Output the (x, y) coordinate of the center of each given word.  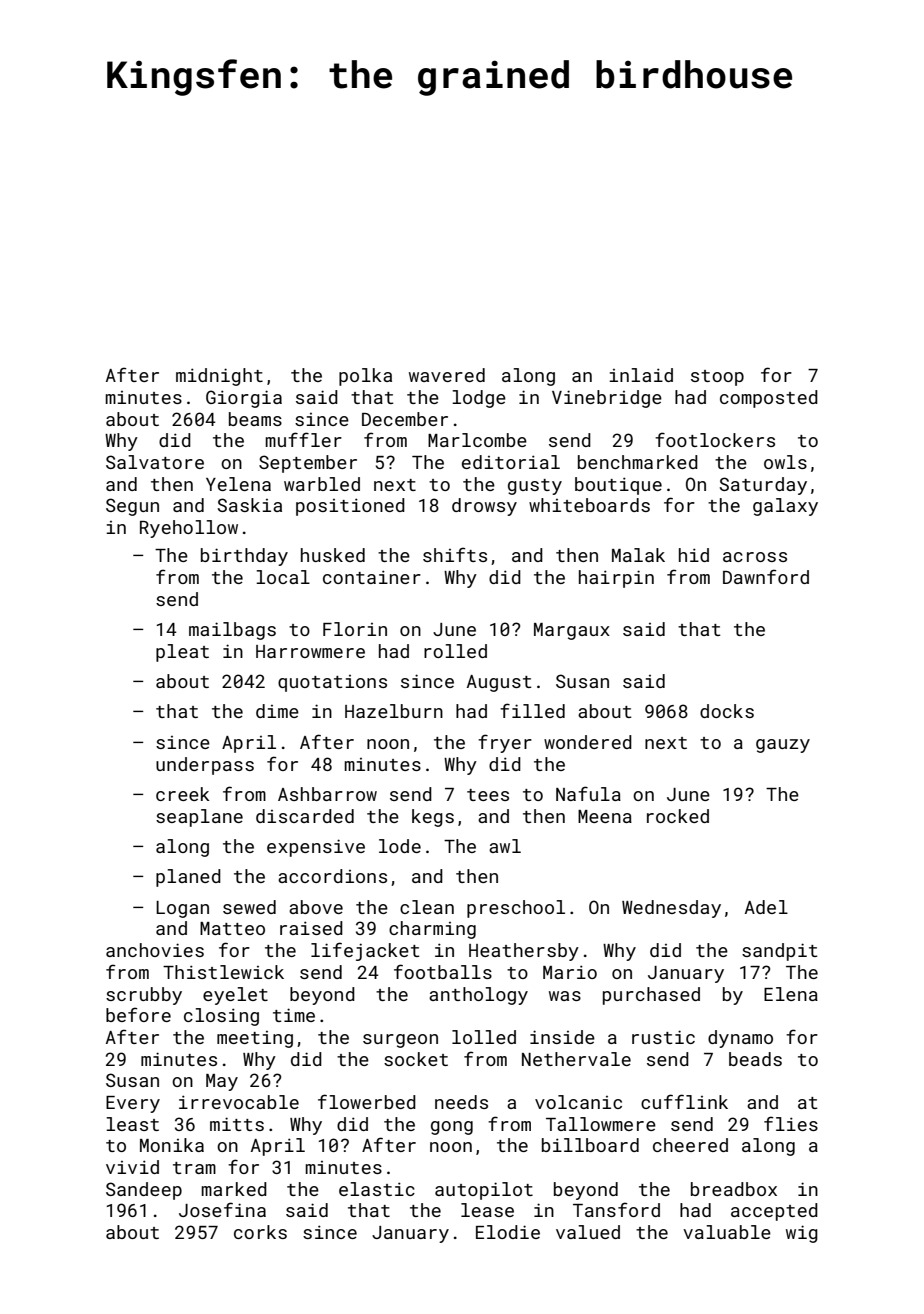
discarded (305, 816)
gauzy (783, 746)
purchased (651, 996)
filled (532, 710)
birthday (244, 557)
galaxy (785, 507)
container (372, 577)
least (132, 1124)
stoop (717, 378)
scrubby (144, 996)
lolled (484, 1037)
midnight (219, 377)
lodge (479, 399)
